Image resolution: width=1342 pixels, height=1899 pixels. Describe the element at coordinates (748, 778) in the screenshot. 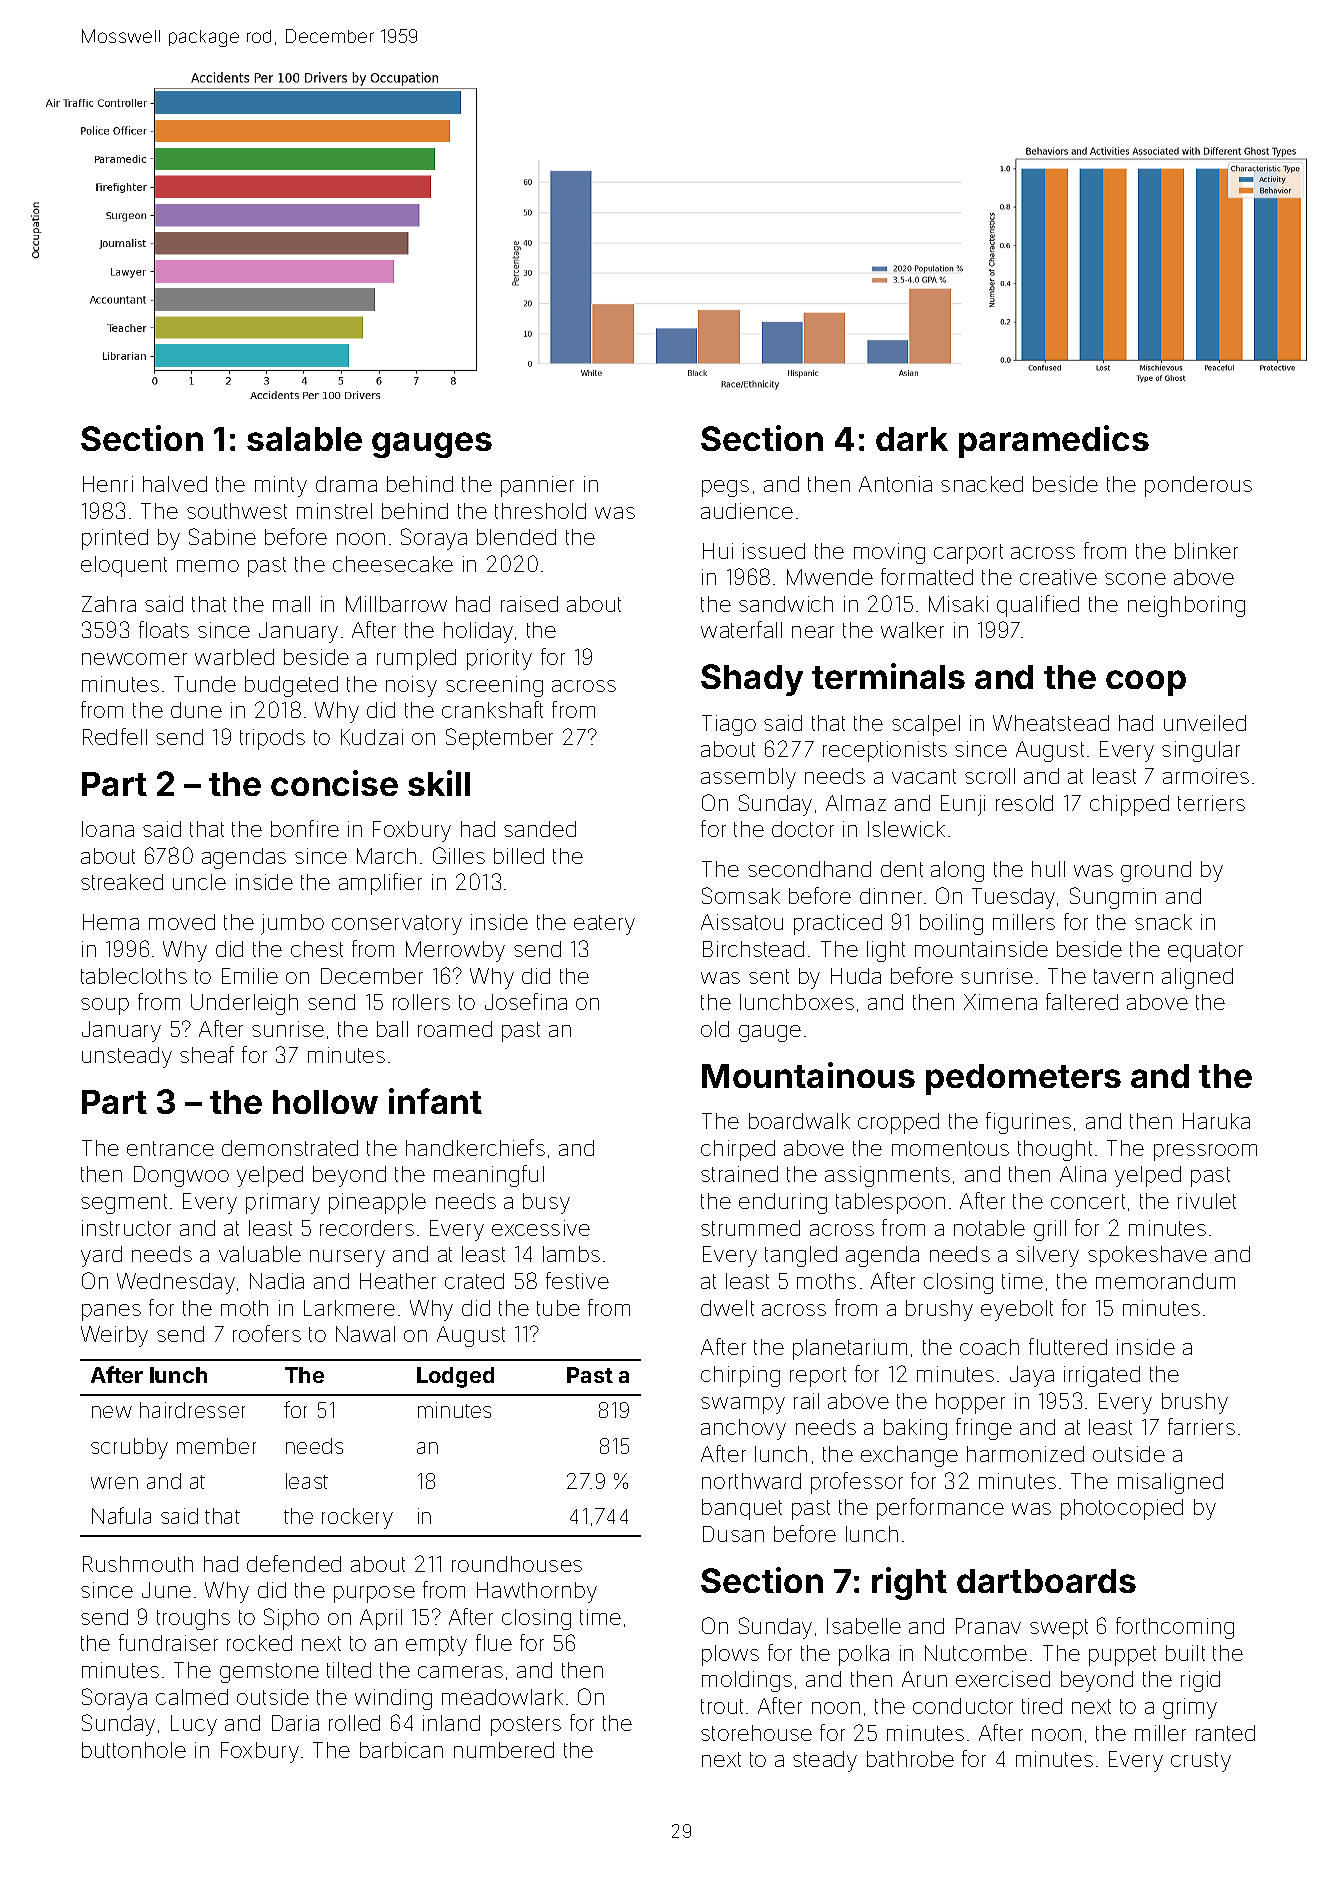

I see `assembly` at that location.
